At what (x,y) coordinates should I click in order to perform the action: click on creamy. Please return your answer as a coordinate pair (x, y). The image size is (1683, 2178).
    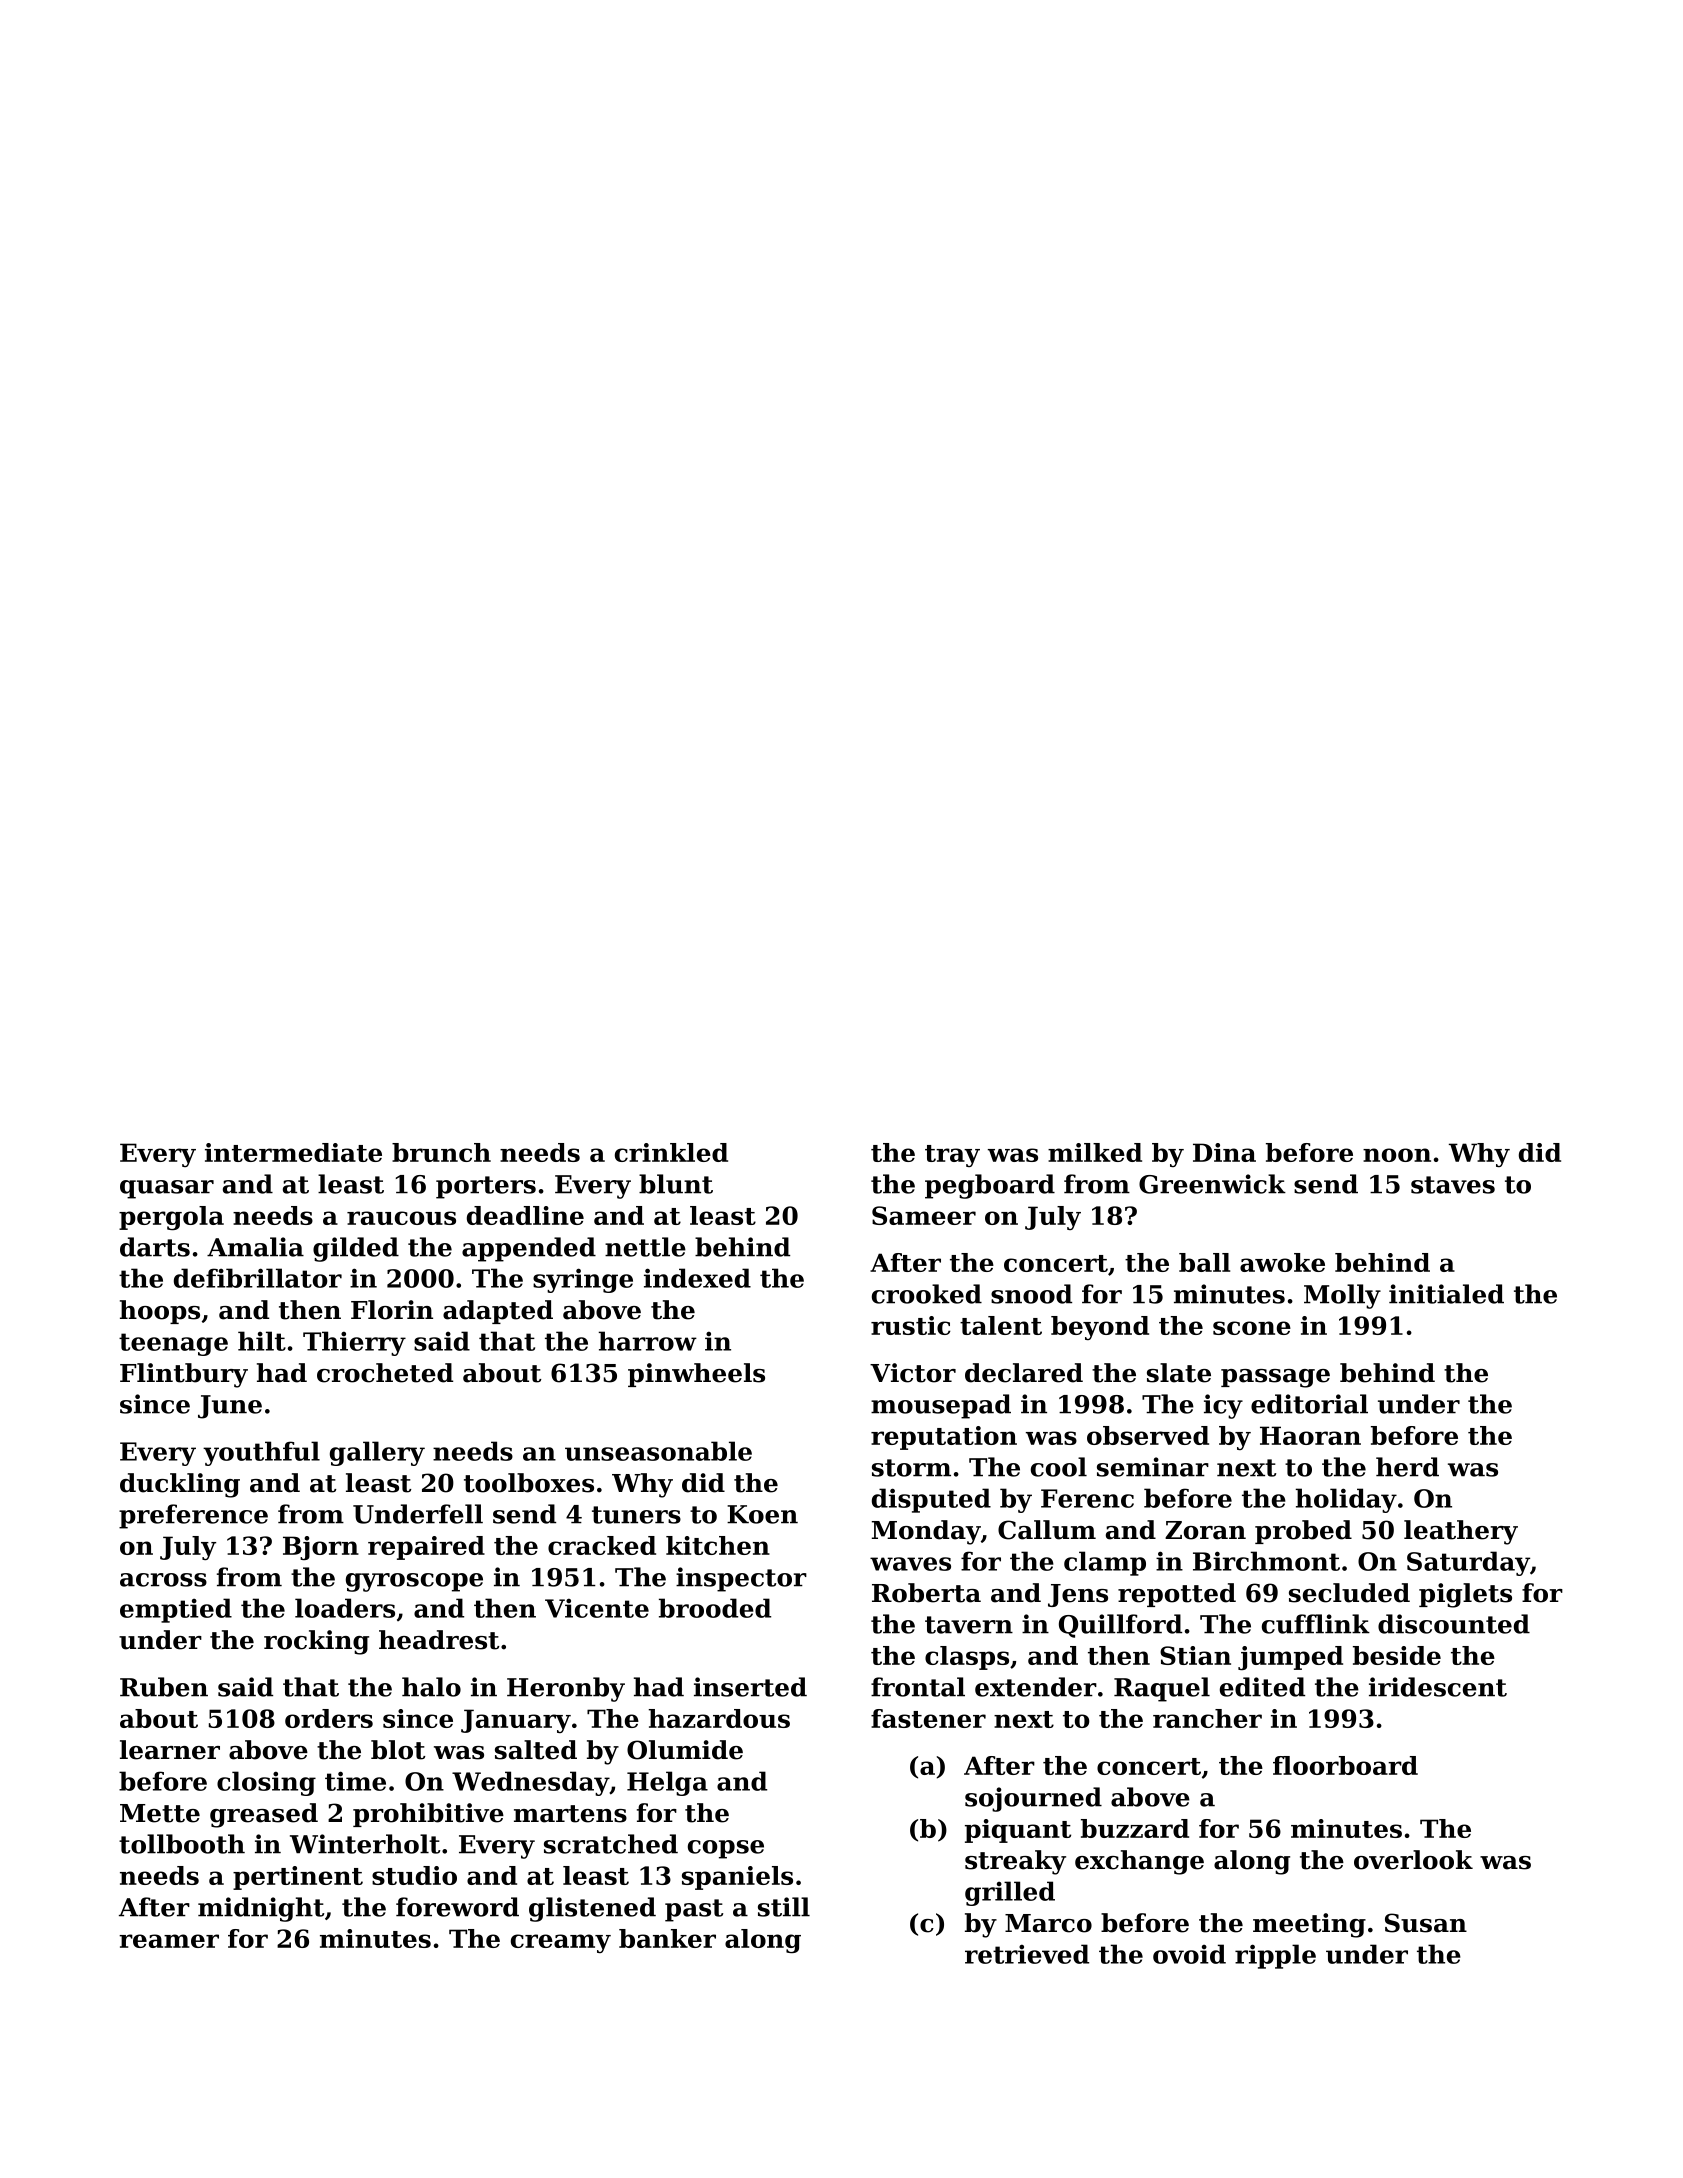
    Looking at the image, I should click on (561, 1943).
